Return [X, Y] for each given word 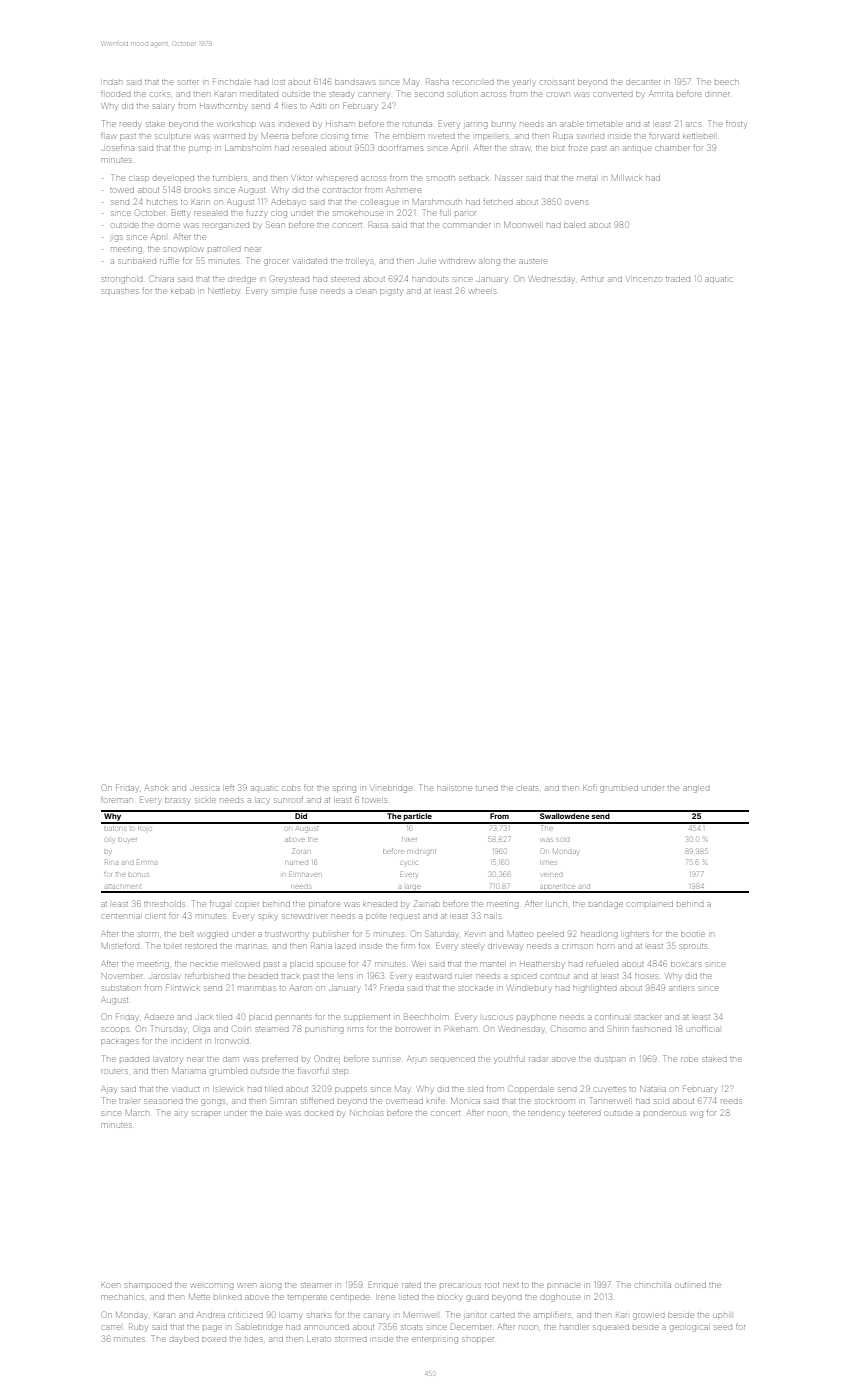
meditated [259, 94]
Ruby [138, 1327]
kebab [182, 291]
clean [366, 291]
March [137, 1113]
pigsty [391, 292]
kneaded [380, 904]
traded [678, 279]
